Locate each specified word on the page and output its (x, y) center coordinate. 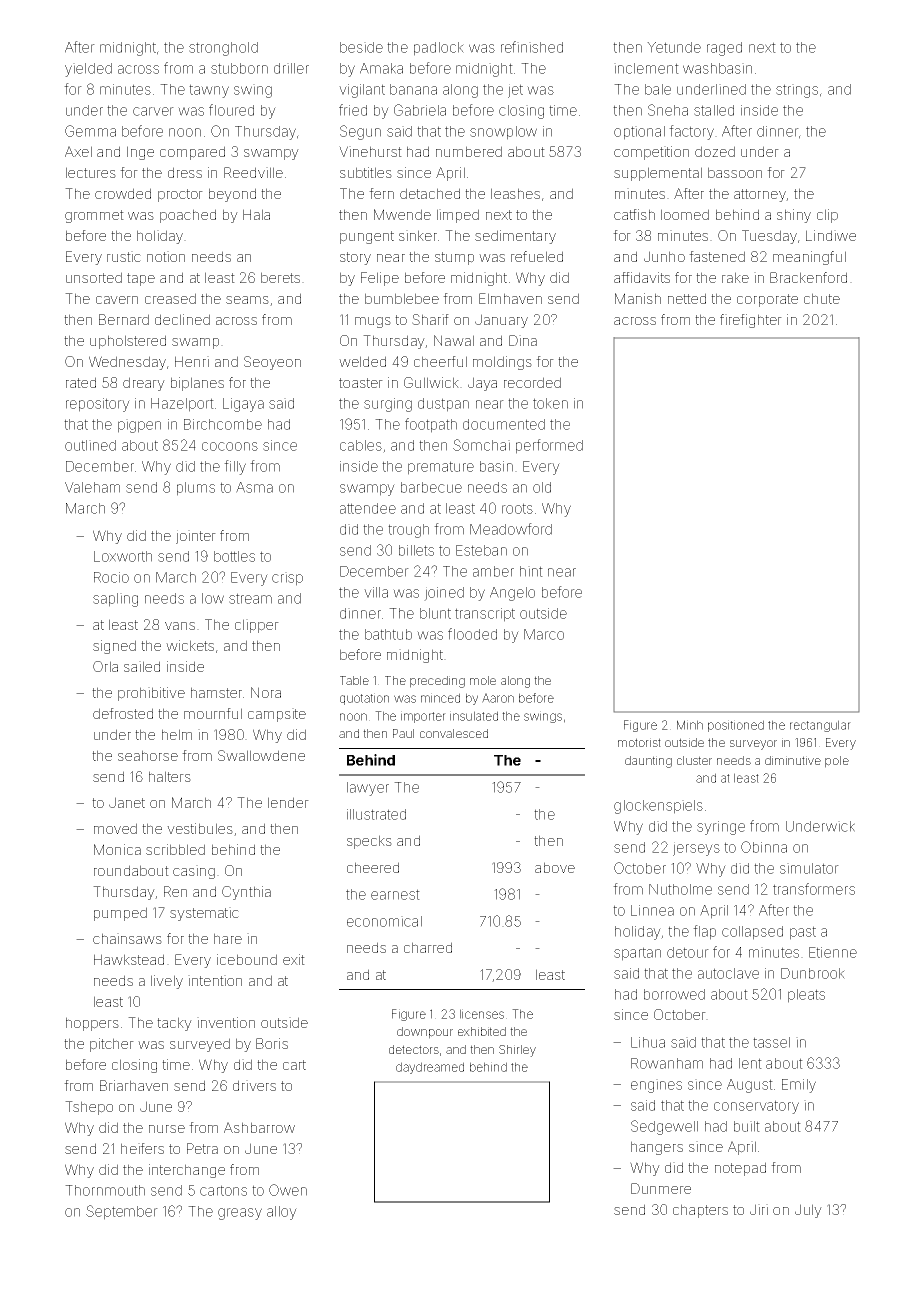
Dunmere (661, 1188)
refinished (532, 47)
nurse (167, 1129)
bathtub (388, 634)
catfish (634, 214)
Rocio (111, 577)
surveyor (753, 745)
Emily (799, 1086)
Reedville (253, 172)
